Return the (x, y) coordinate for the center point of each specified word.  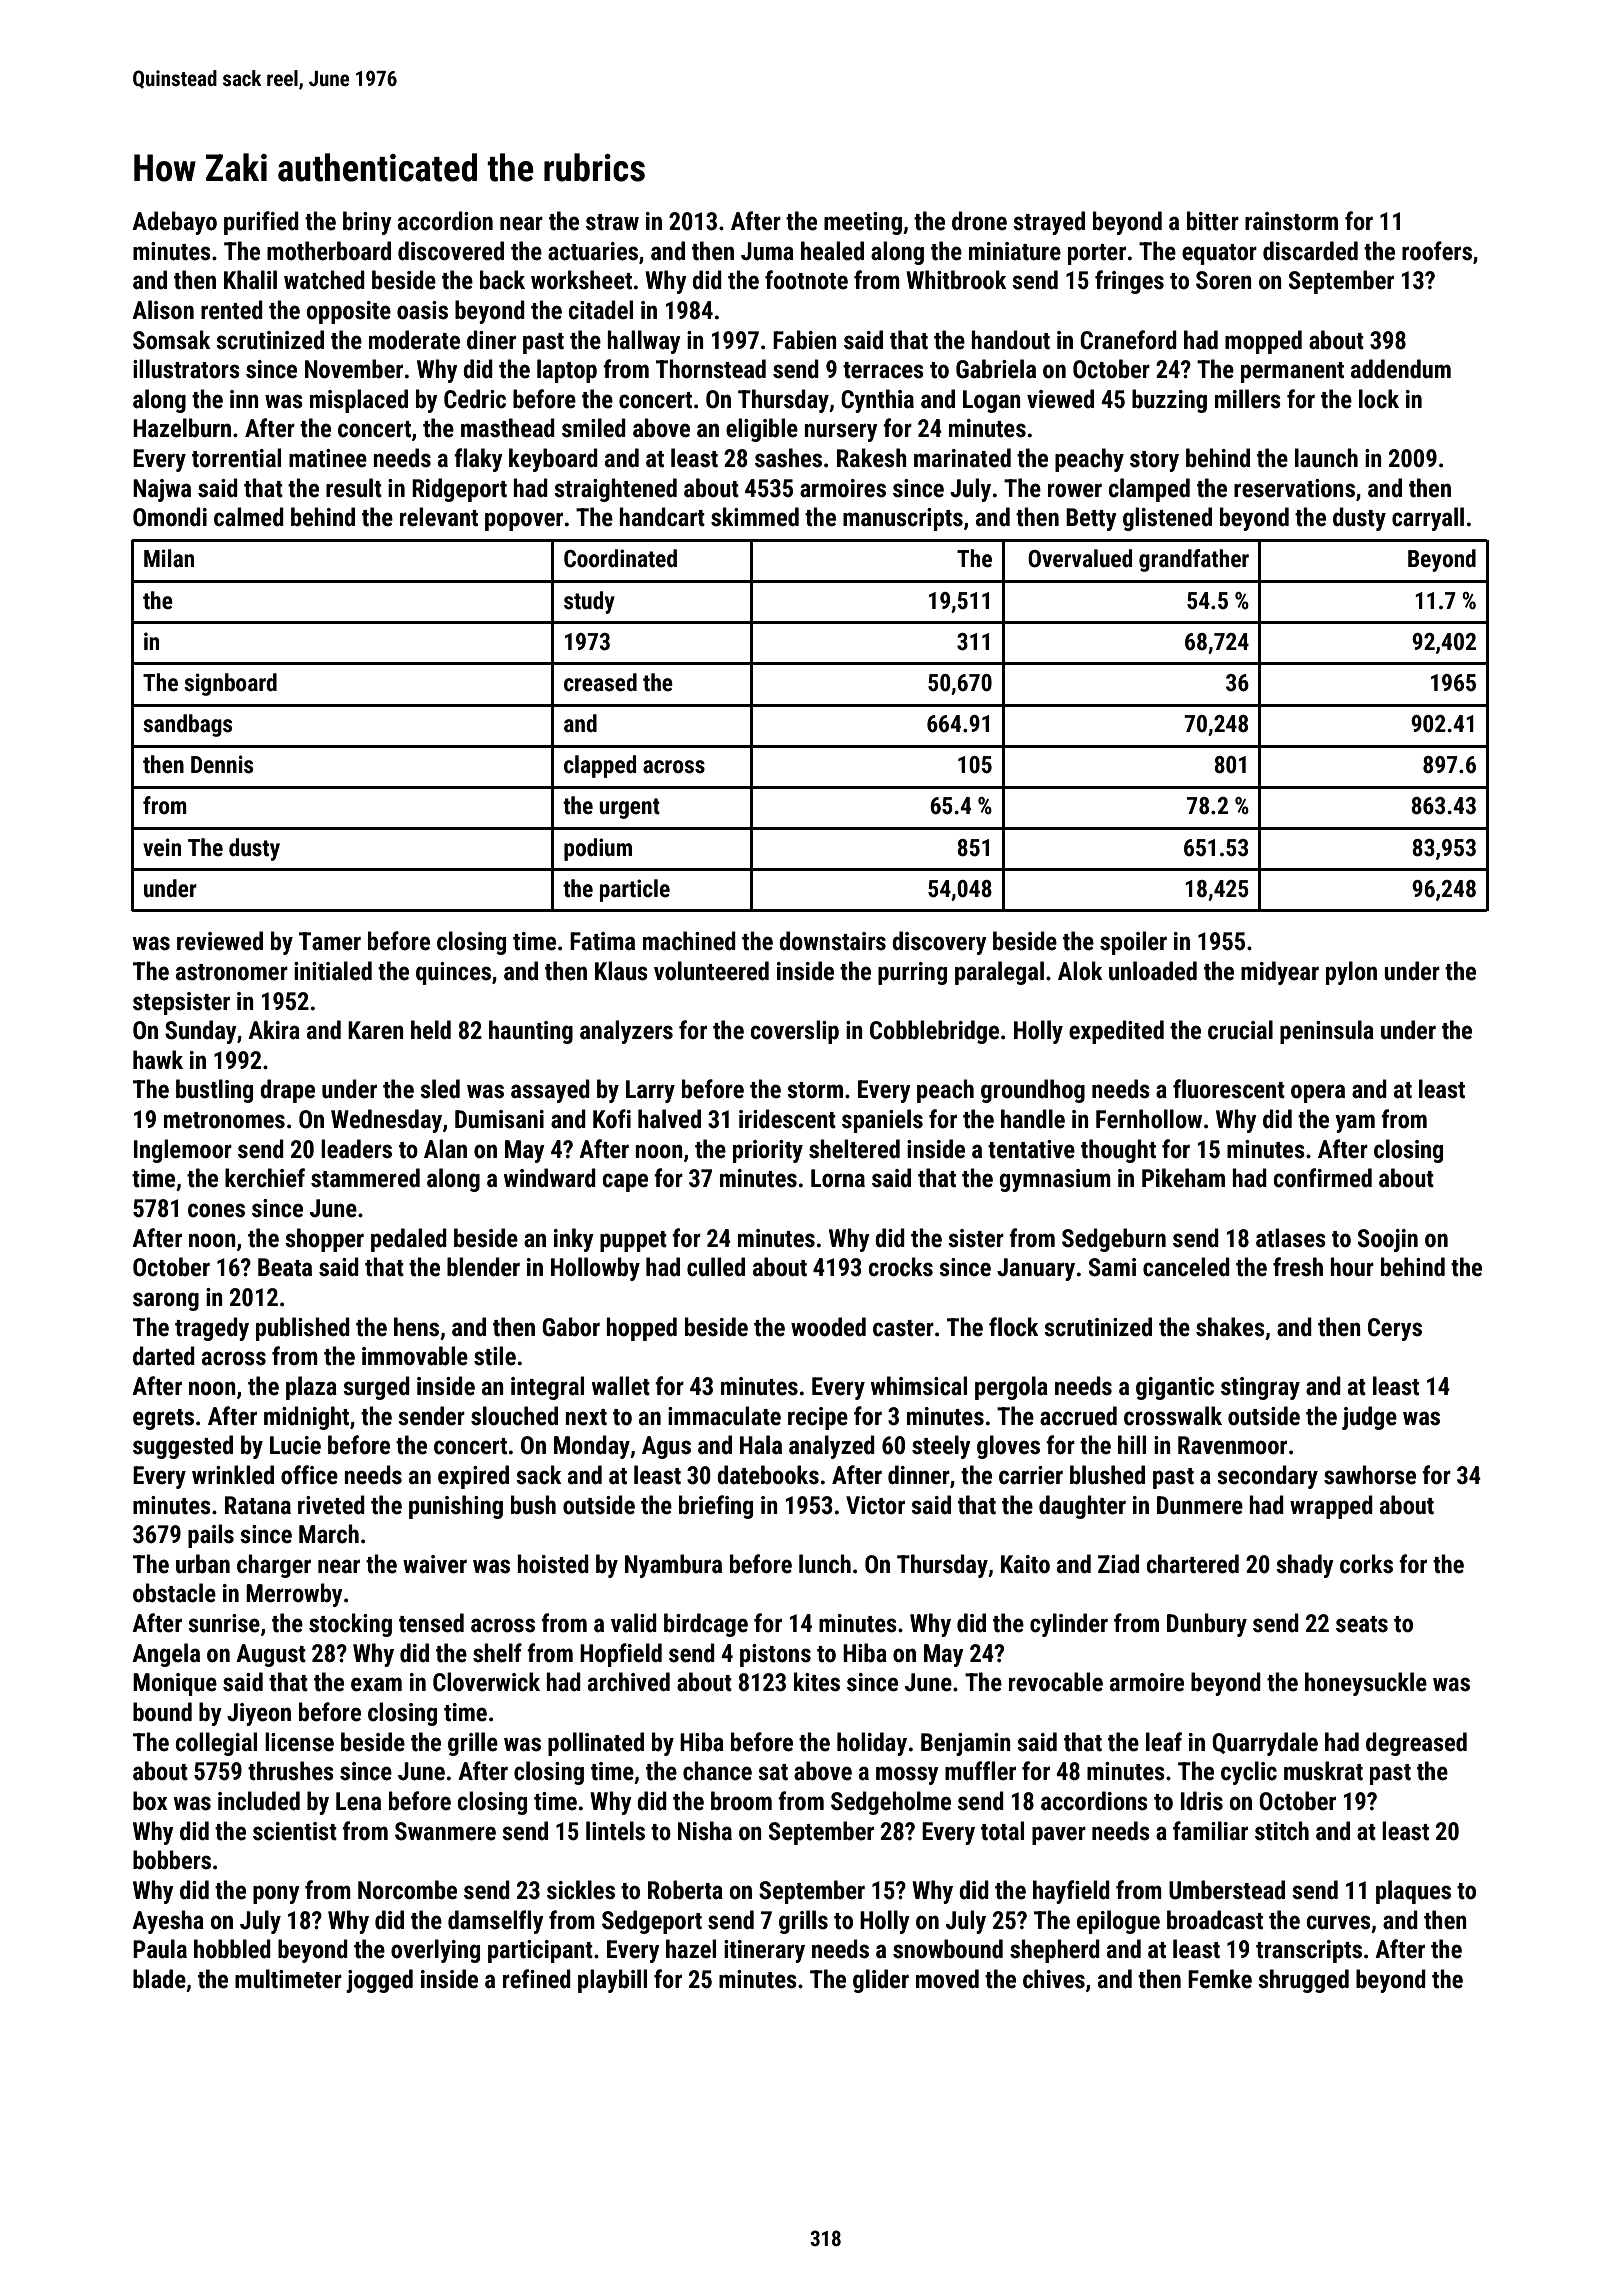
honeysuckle (1366, 1684)
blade (159, 1979)
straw (612, 222)
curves (1338, 1922)
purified (261, 223)
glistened (1167, 519)
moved (947, 1979)
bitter (1213, 221)
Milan (169, 558)
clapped (600, 766)
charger (274, 1566)
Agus (666, 1447)
